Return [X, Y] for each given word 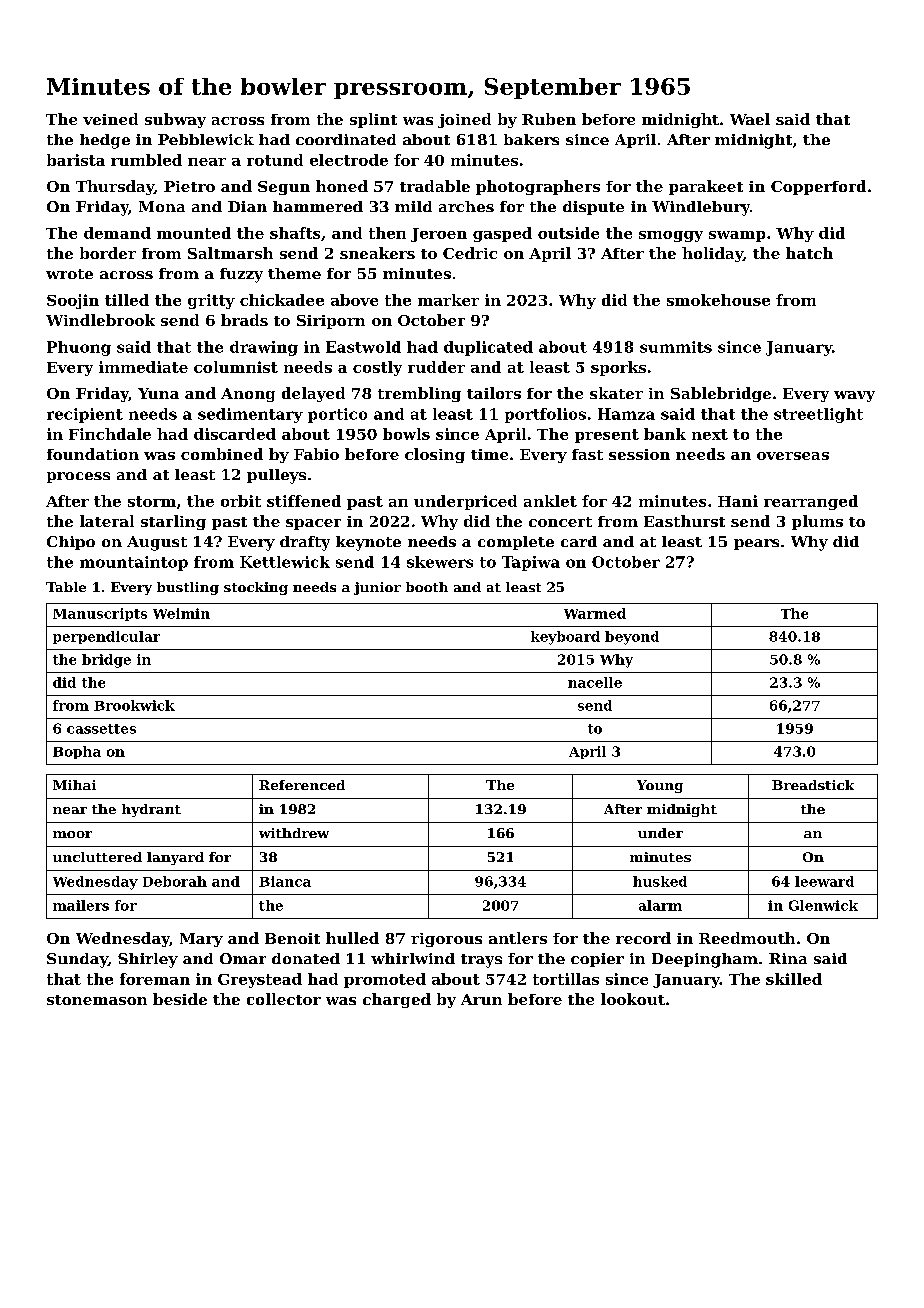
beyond [632, 638]
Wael [750, 119]
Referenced [302, 785]
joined [464, 120]
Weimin [181, 613]
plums [817, 522]
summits [676, 347]
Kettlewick [285, 562]
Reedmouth [747, 938]
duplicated [488, 348]
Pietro [189, 186]
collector [284, 999]
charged [397, 1000]
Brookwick [134, 705]
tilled [127, 300]
